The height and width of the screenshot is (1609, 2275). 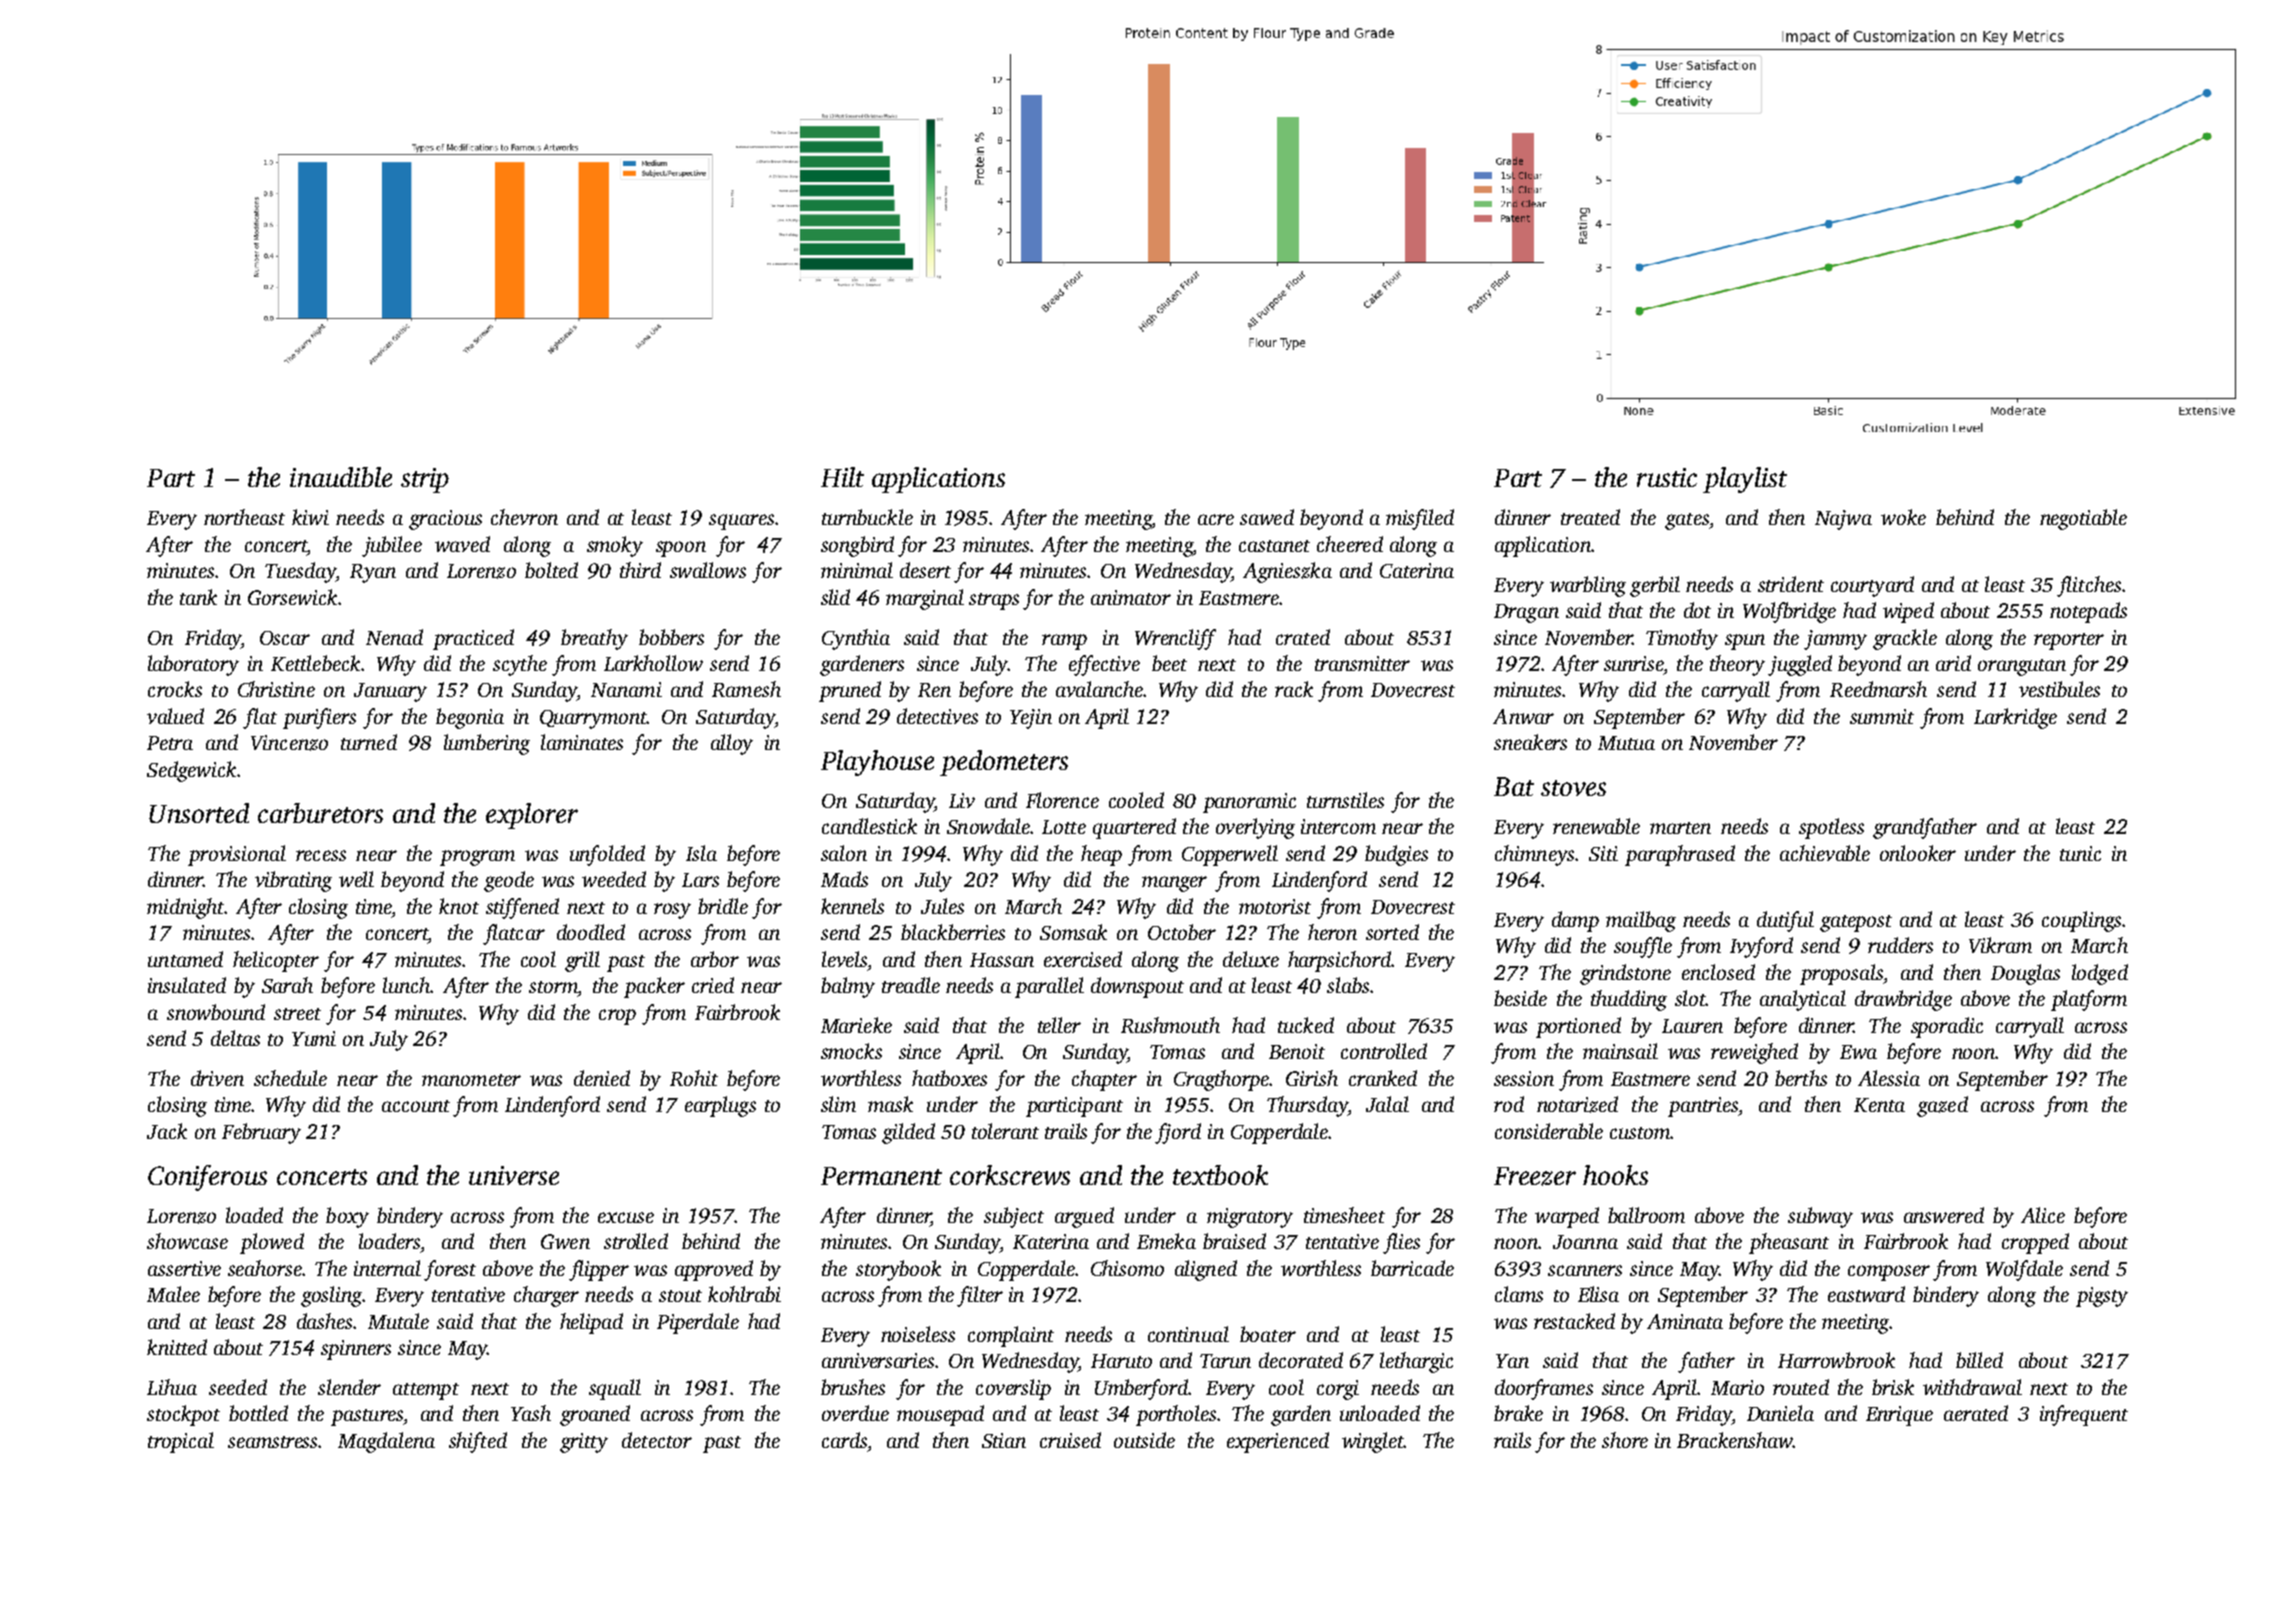 What do you see at coordinates (2043, 1215) in the screenshot?
I see `Alice` at bounding box center [2043, 1215].
